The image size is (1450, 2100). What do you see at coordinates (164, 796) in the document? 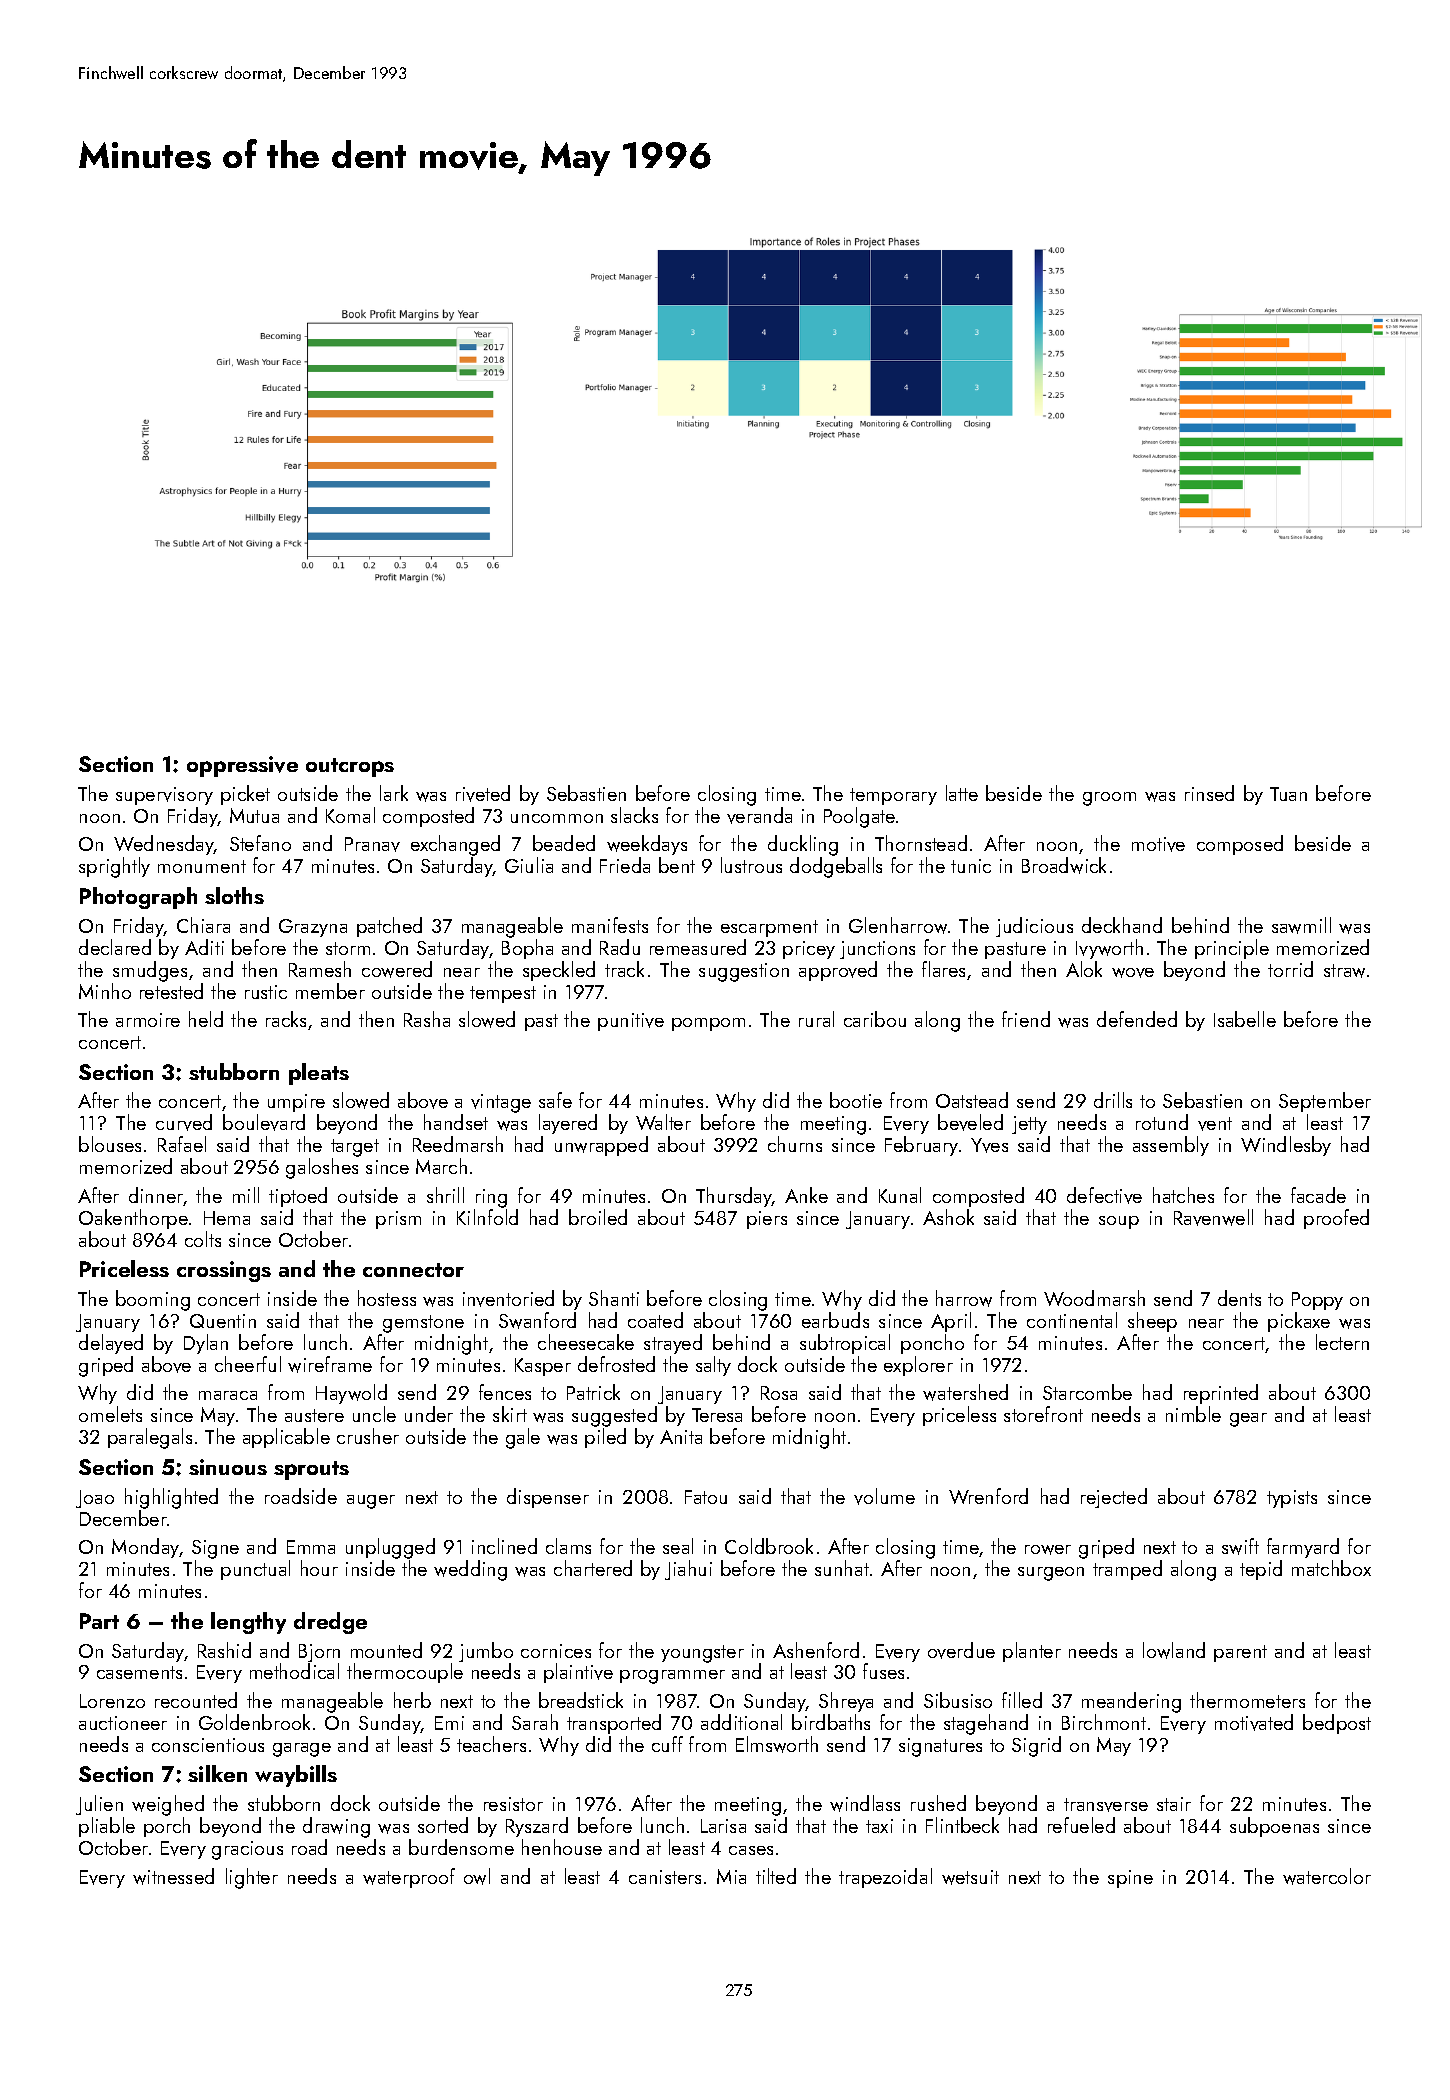
I see `supervisory` at bounding box center [164, 796].
